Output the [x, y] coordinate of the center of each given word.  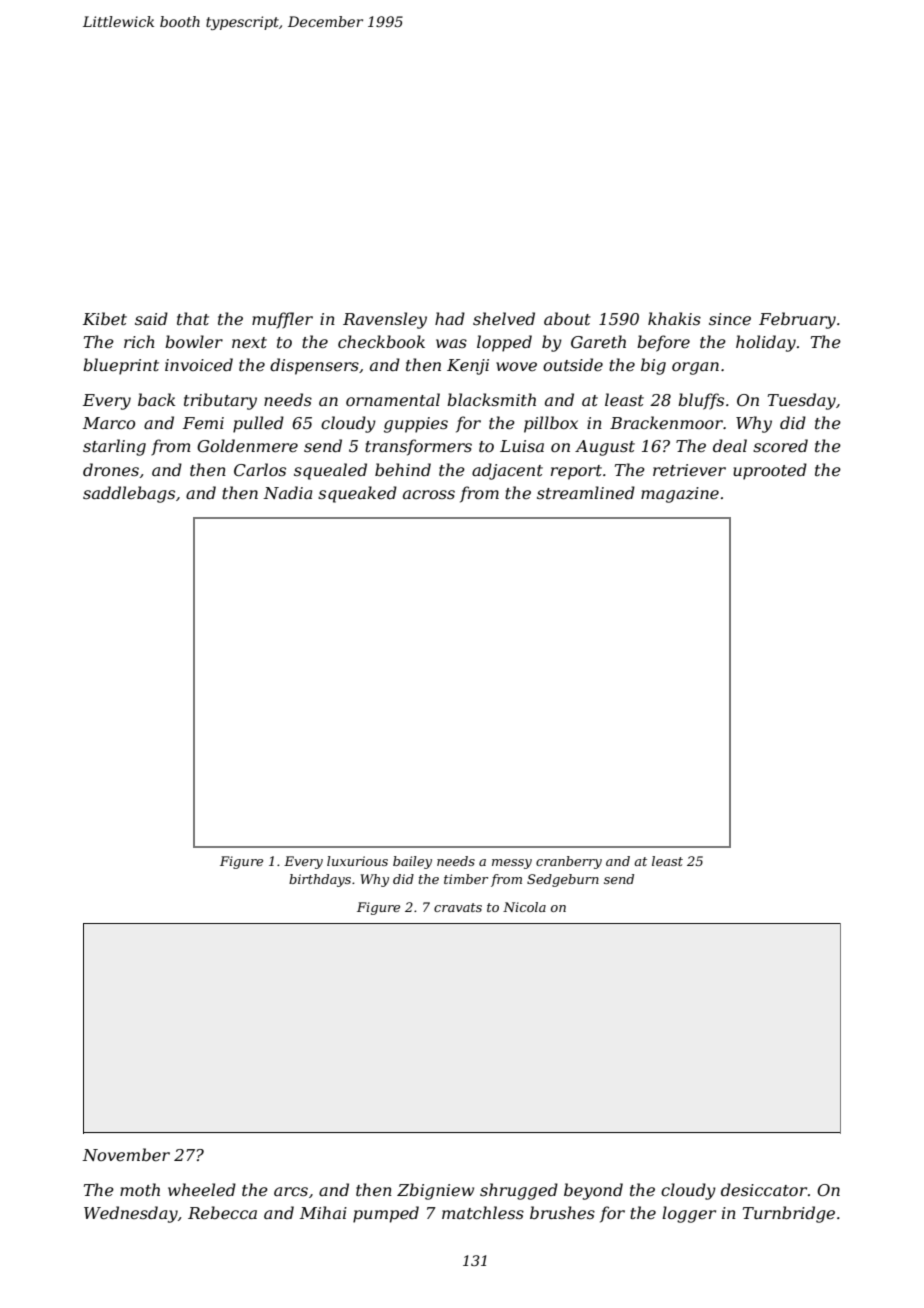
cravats [458, 907]
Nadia [287, 492]
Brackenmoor [666, 422]
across [429, 494]
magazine [680, 495]
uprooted [770, 471]
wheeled [202, 1189]
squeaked [357, 494]
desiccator [764, 1189]
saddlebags [129, 494]
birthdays [320, 880]
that [193, 318]
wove [516, 366]
